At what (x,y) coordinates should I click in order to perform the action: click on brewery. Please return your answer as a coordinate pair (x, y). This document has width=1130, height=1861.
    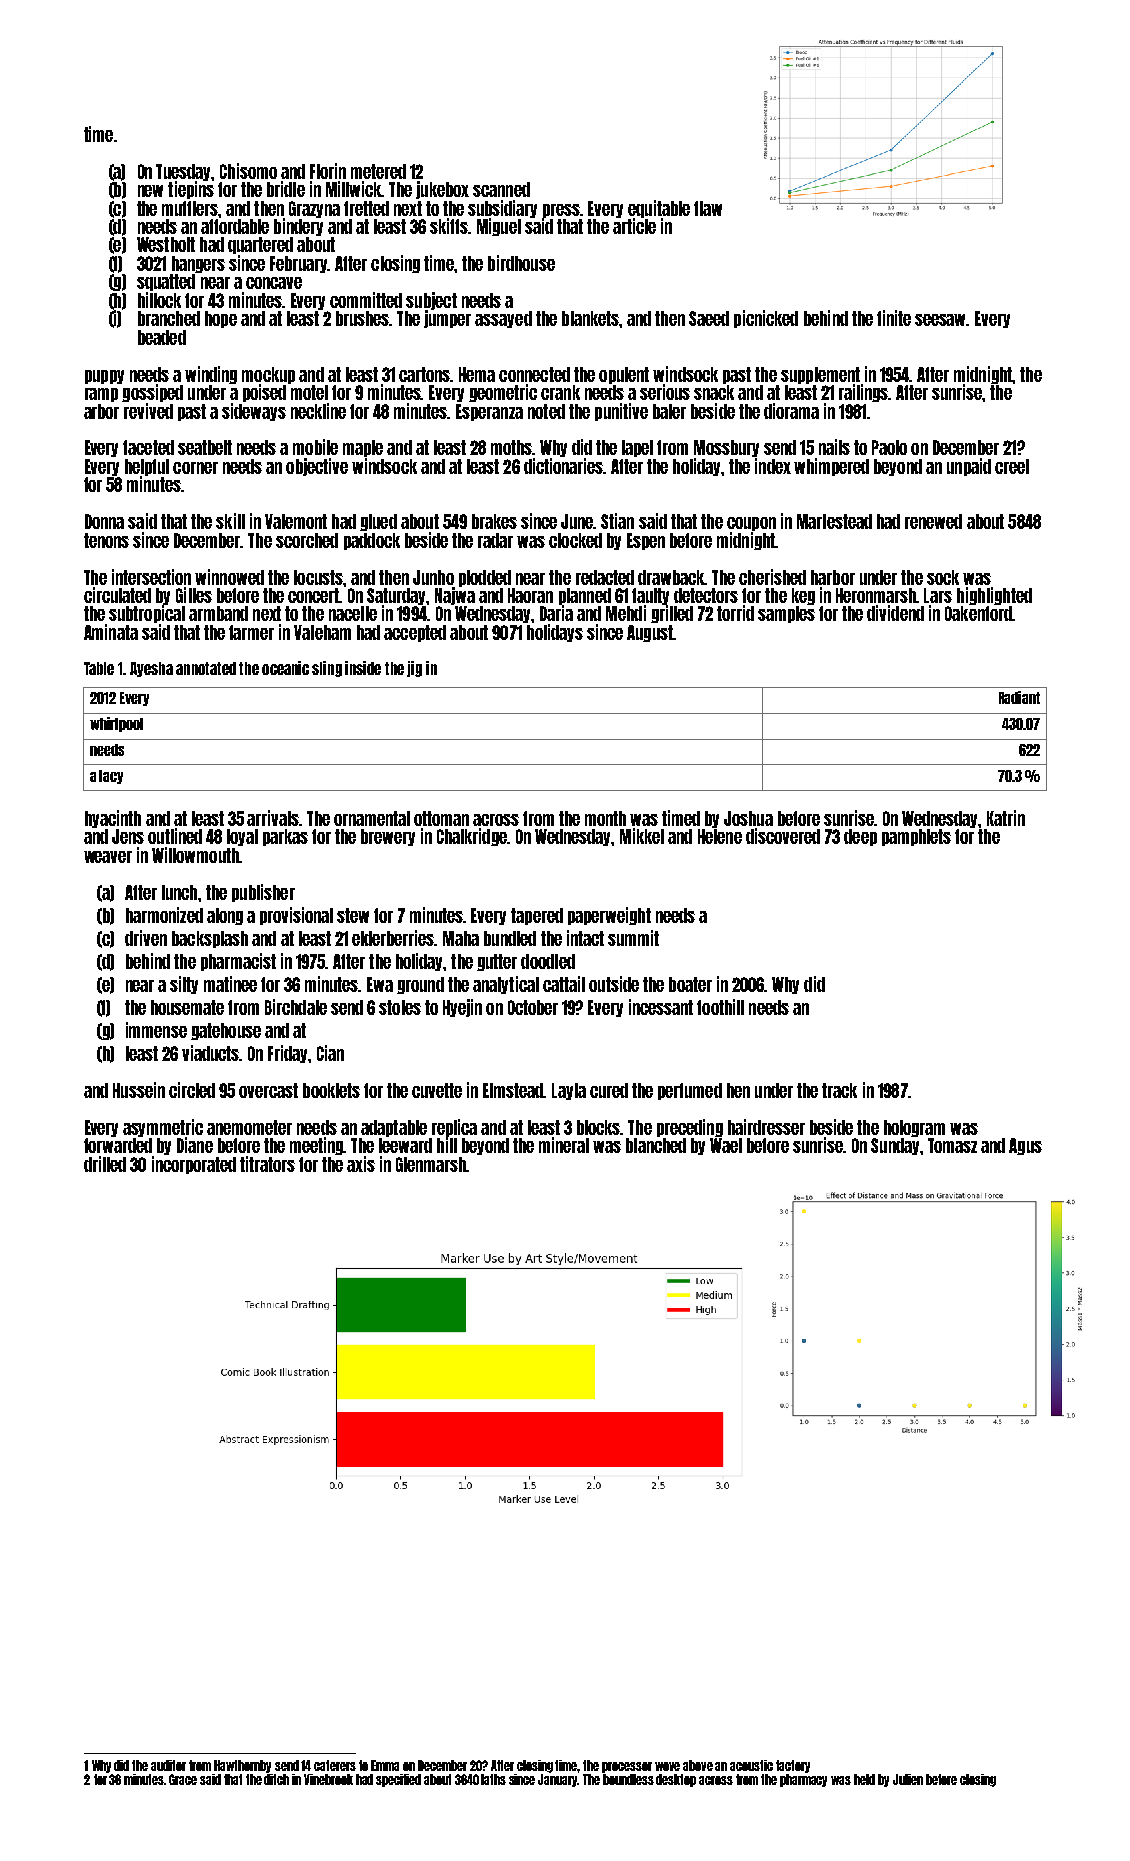
    Looking at the image, I should click on (388, 837).
